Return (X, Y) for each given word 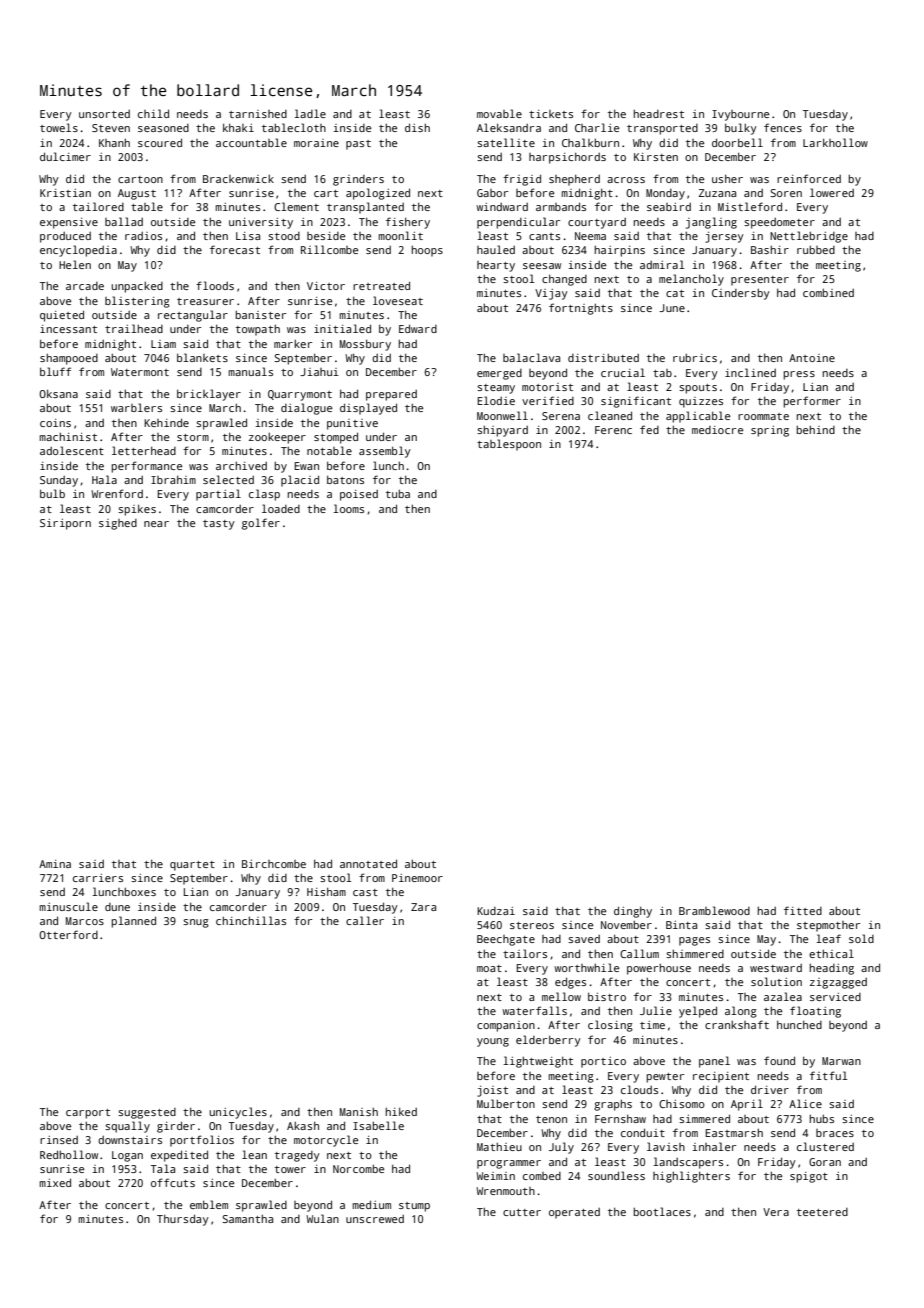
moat (489, 968)
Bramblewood (714, 910)
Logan (127, 1156)
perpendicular (518, 223)
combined (828, 292)
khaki (238, 127)
